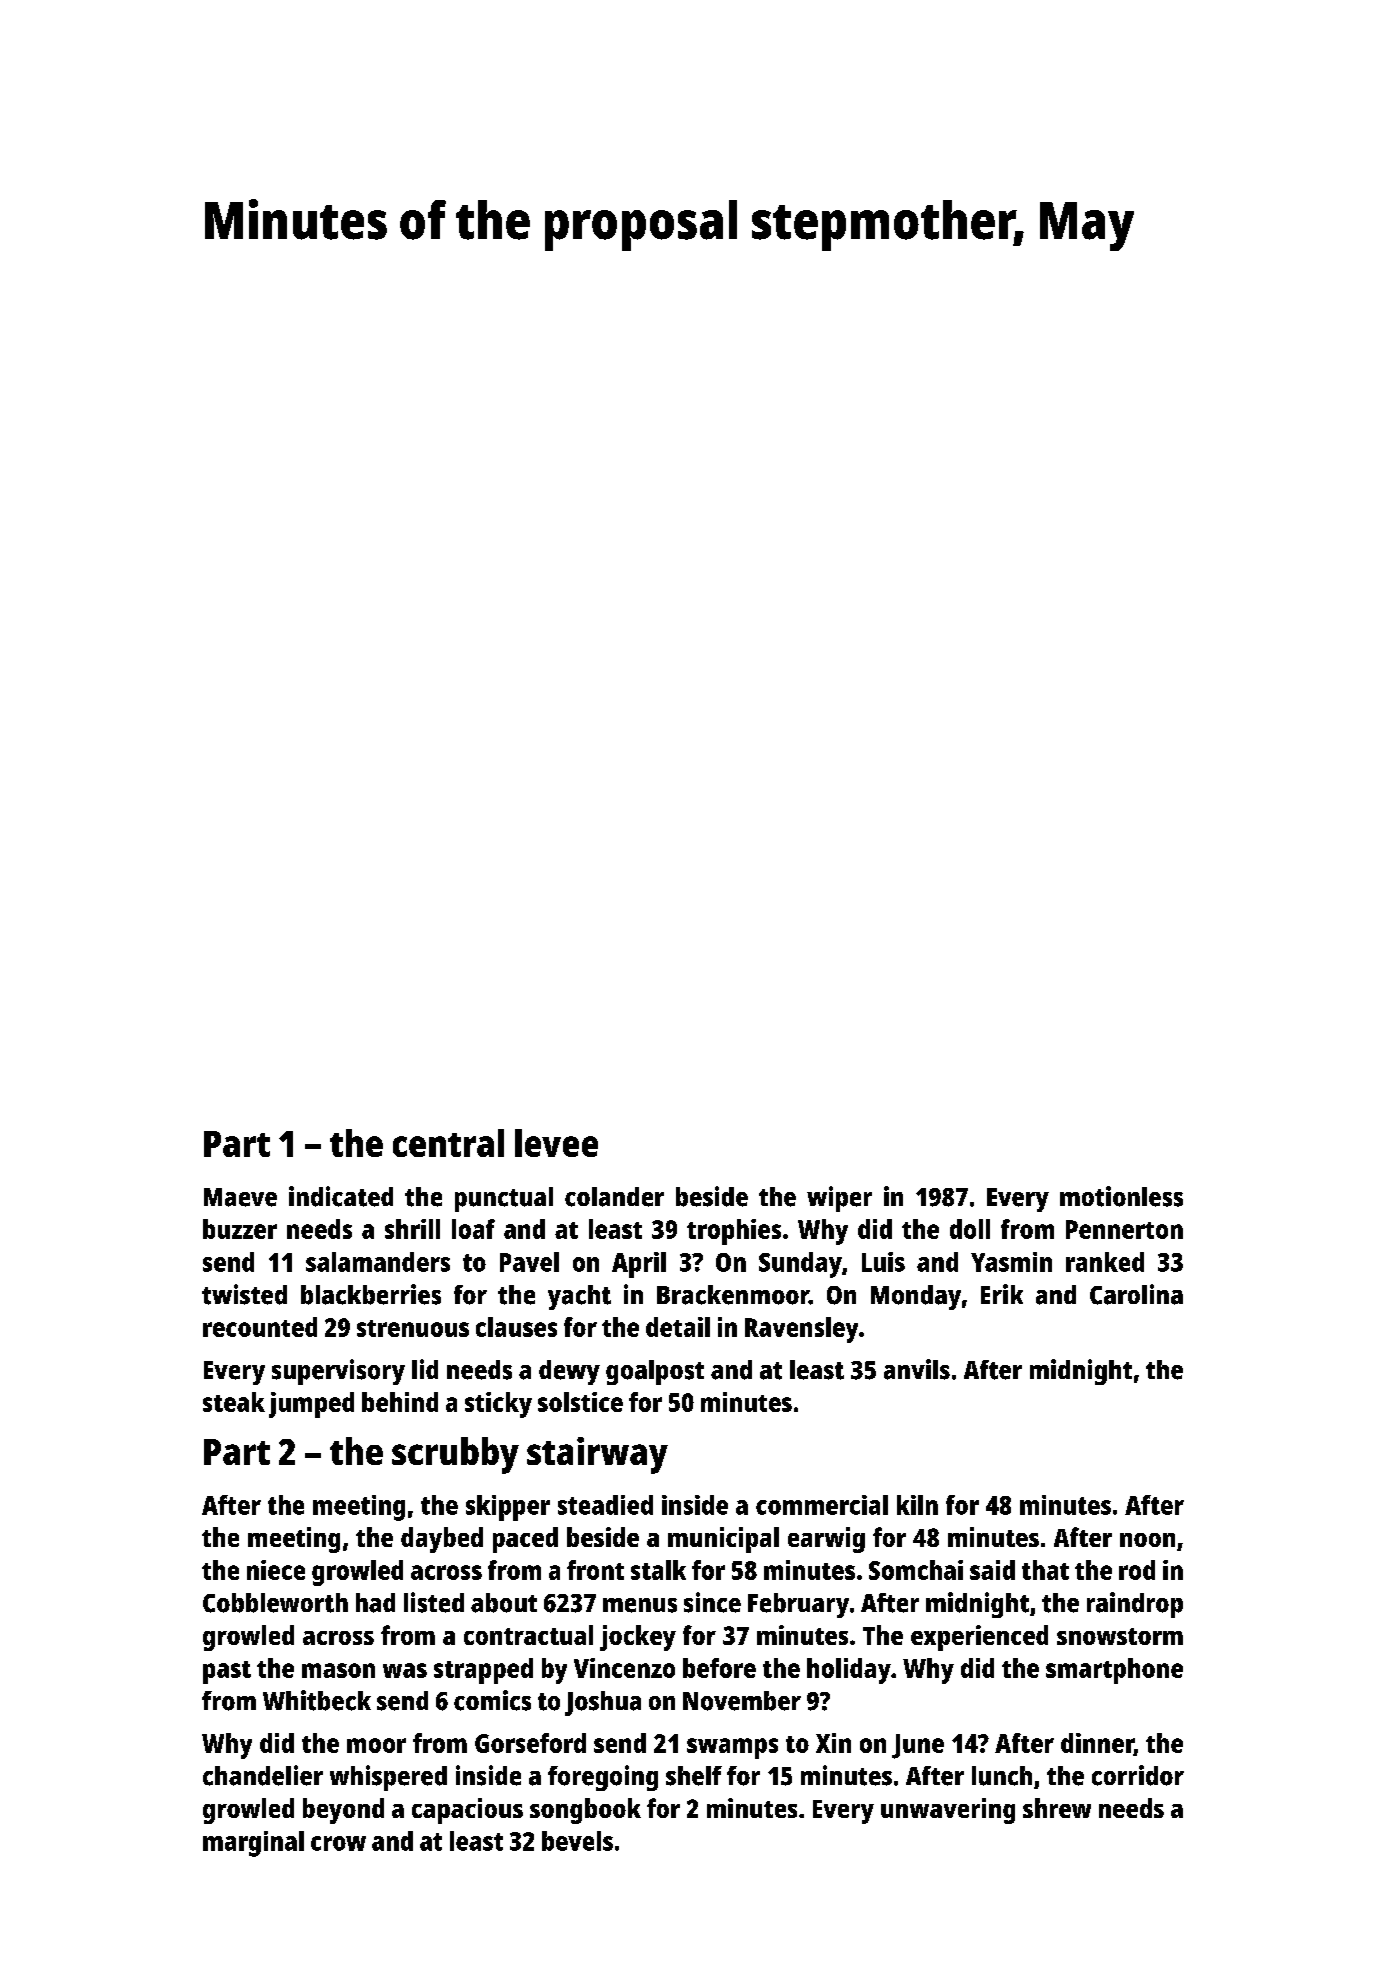 The width and height of the screenshot is (1386, 1969). What do you see at coordinates (508, 1508) in the screenshot?
I see `skipper` at bounding box center [508, 1508].
